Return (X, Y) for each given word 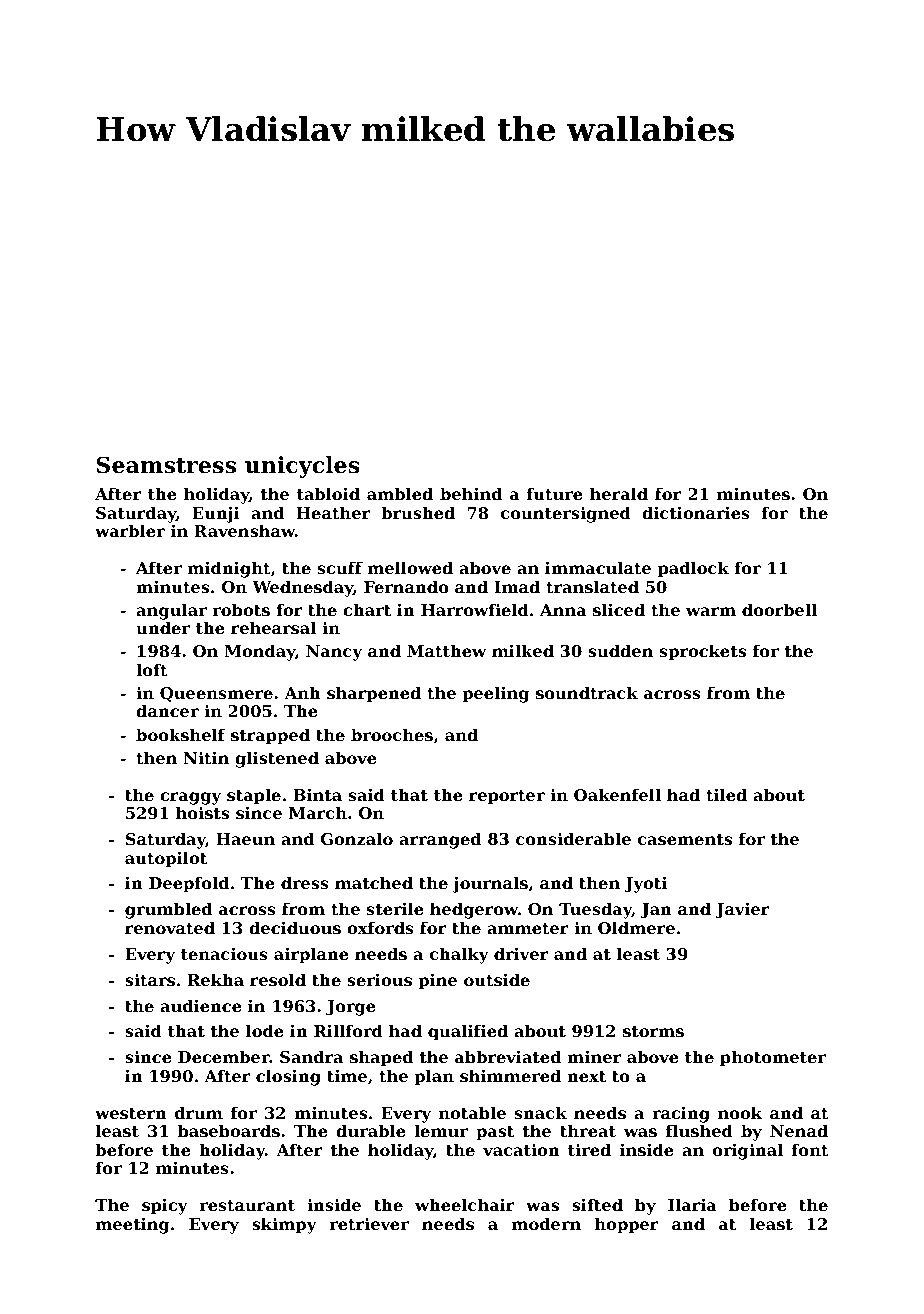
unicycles (302, 467)
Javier (742, 910)
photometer (773, 1058)
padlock (693, 569)
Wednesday (302, 588)
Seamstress (166, 465)
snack (541, 1112)
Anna (563, 610)
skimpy (284, 1225)
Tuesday (595, 910)
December (224, 1056)
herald (619, 493)
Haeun (245, 839)
